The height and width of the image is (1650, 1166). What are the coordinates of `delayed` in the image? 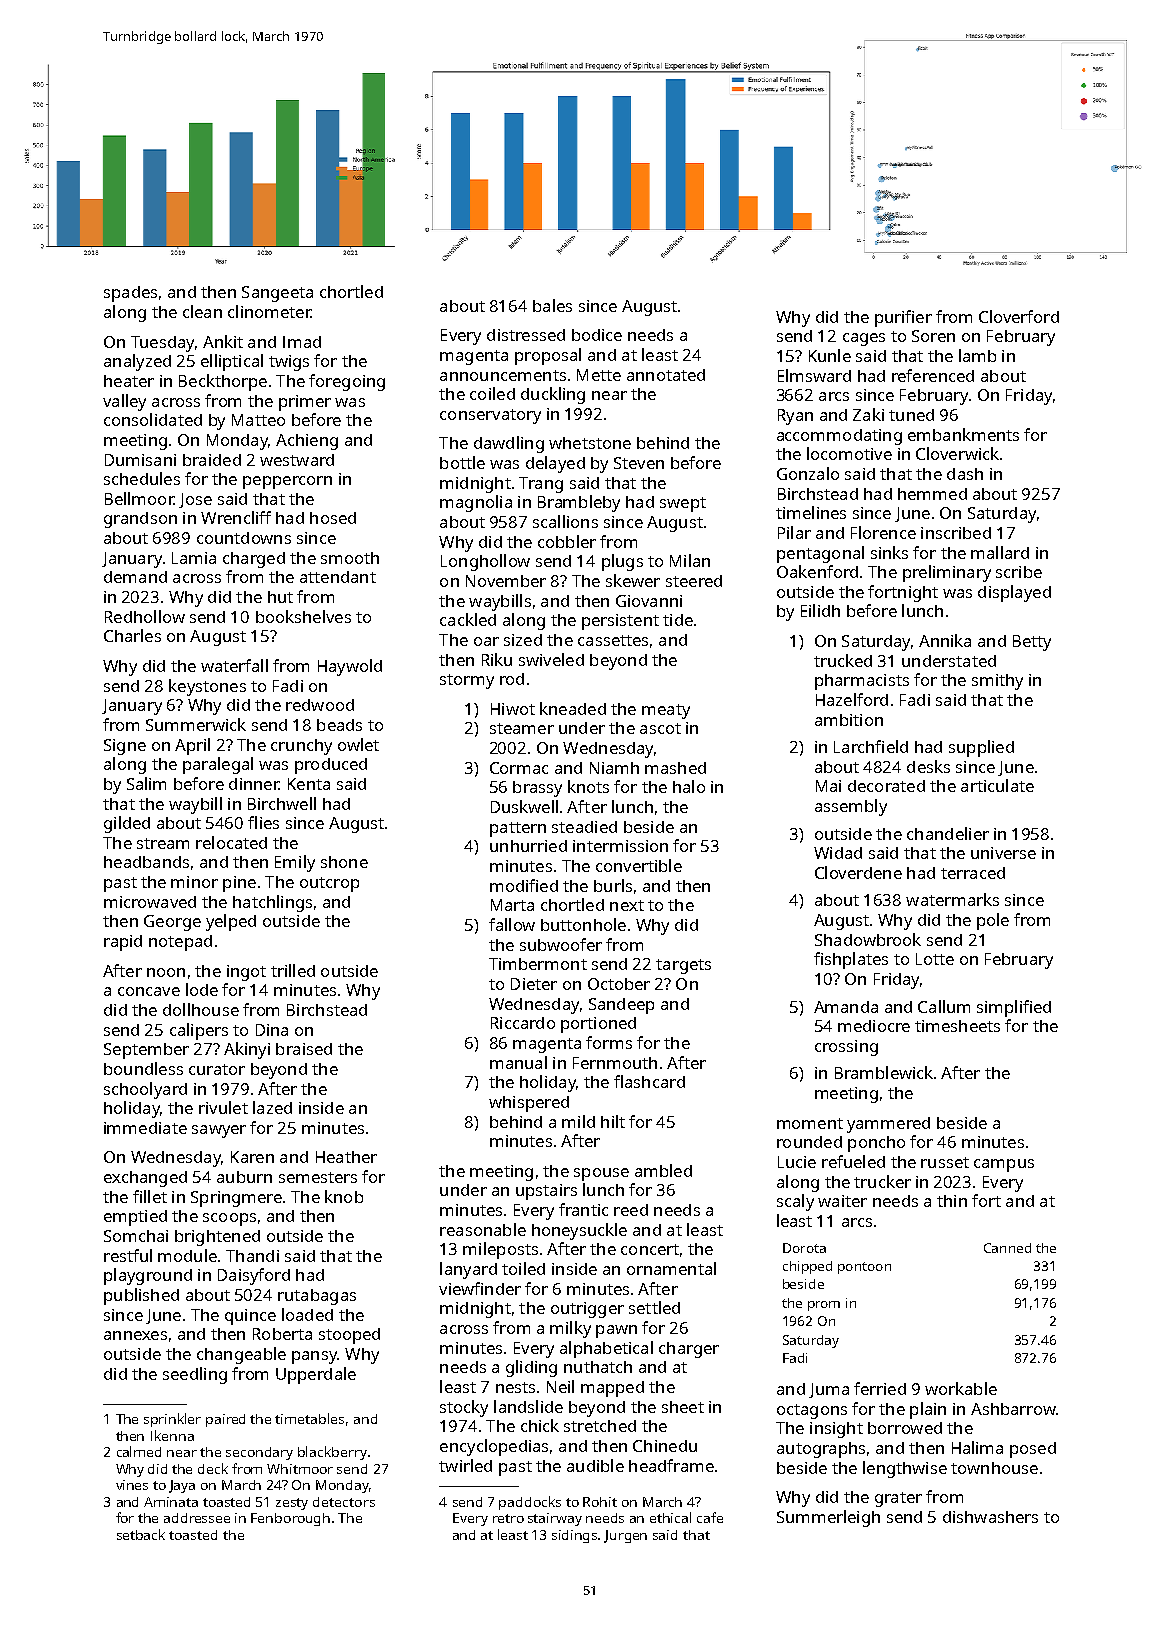 It's located at (555, 464).
